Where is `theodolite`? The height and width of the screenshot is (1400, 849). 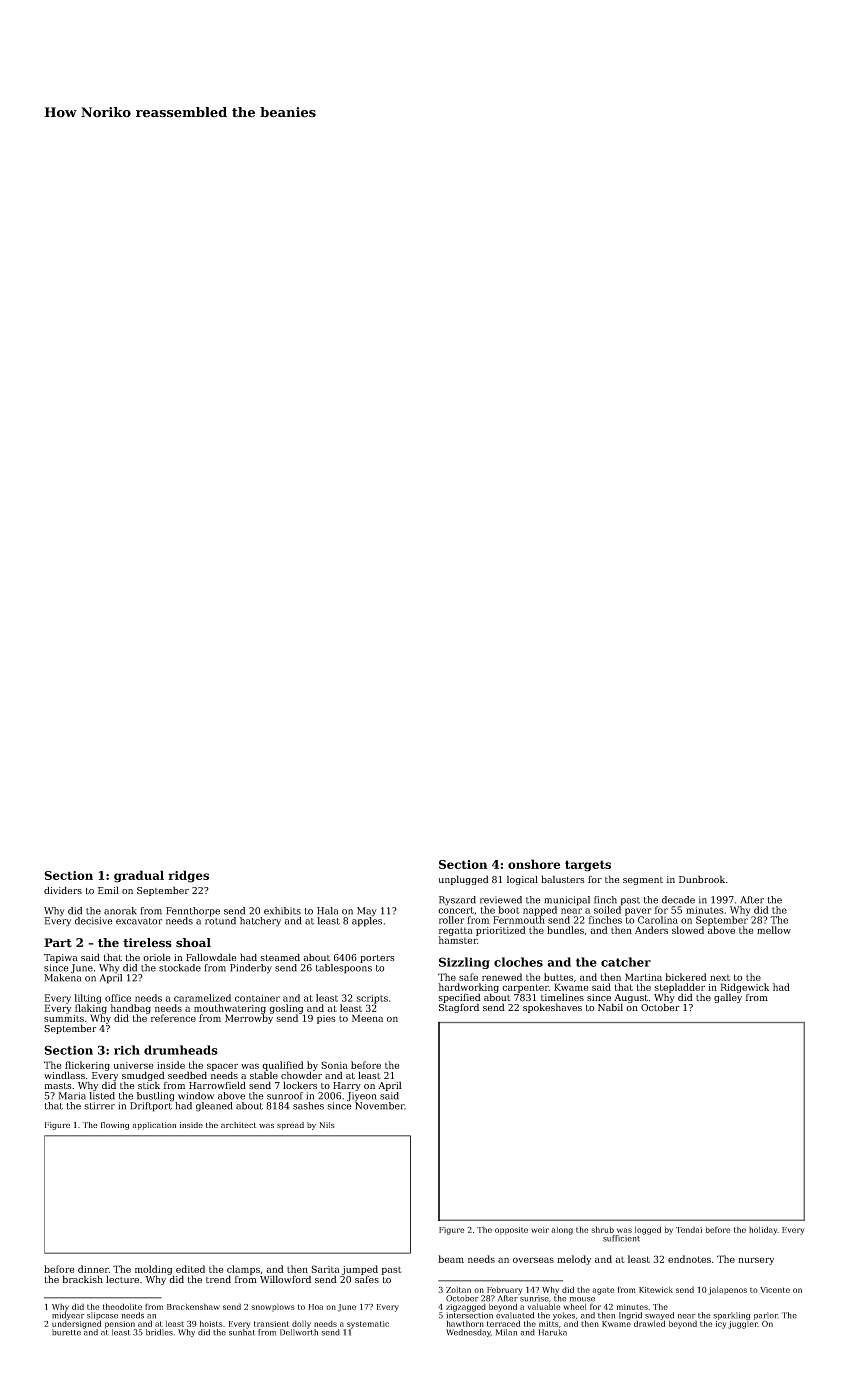
theodolite is located at coordinates (122, 1306).
